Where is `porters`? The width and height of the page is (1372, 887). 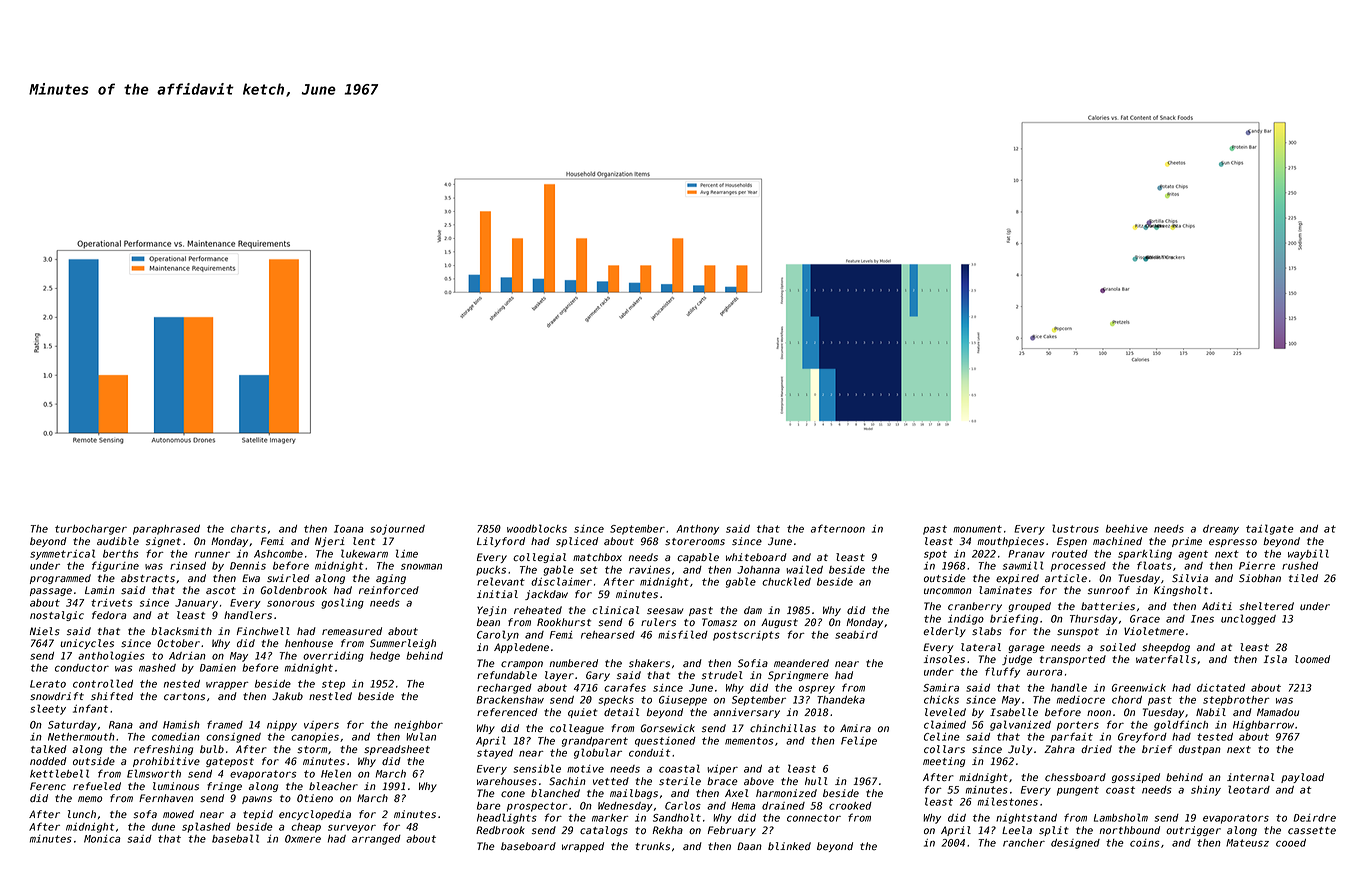 porters is located at coordinates (1078, 726).
